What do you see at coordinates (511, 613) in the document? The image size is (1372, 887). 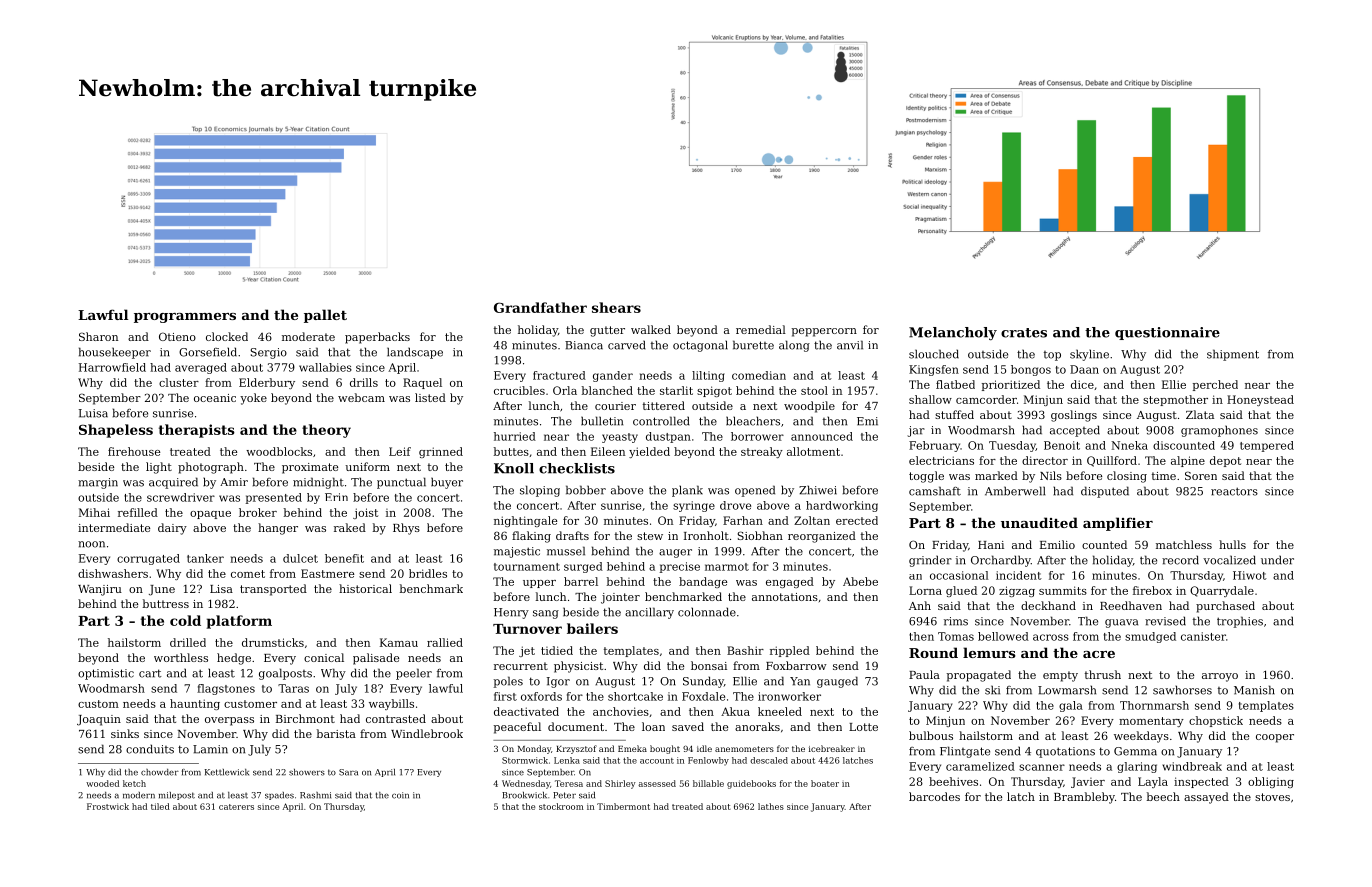 I see `Henry` at bounding box center [511, 613].
